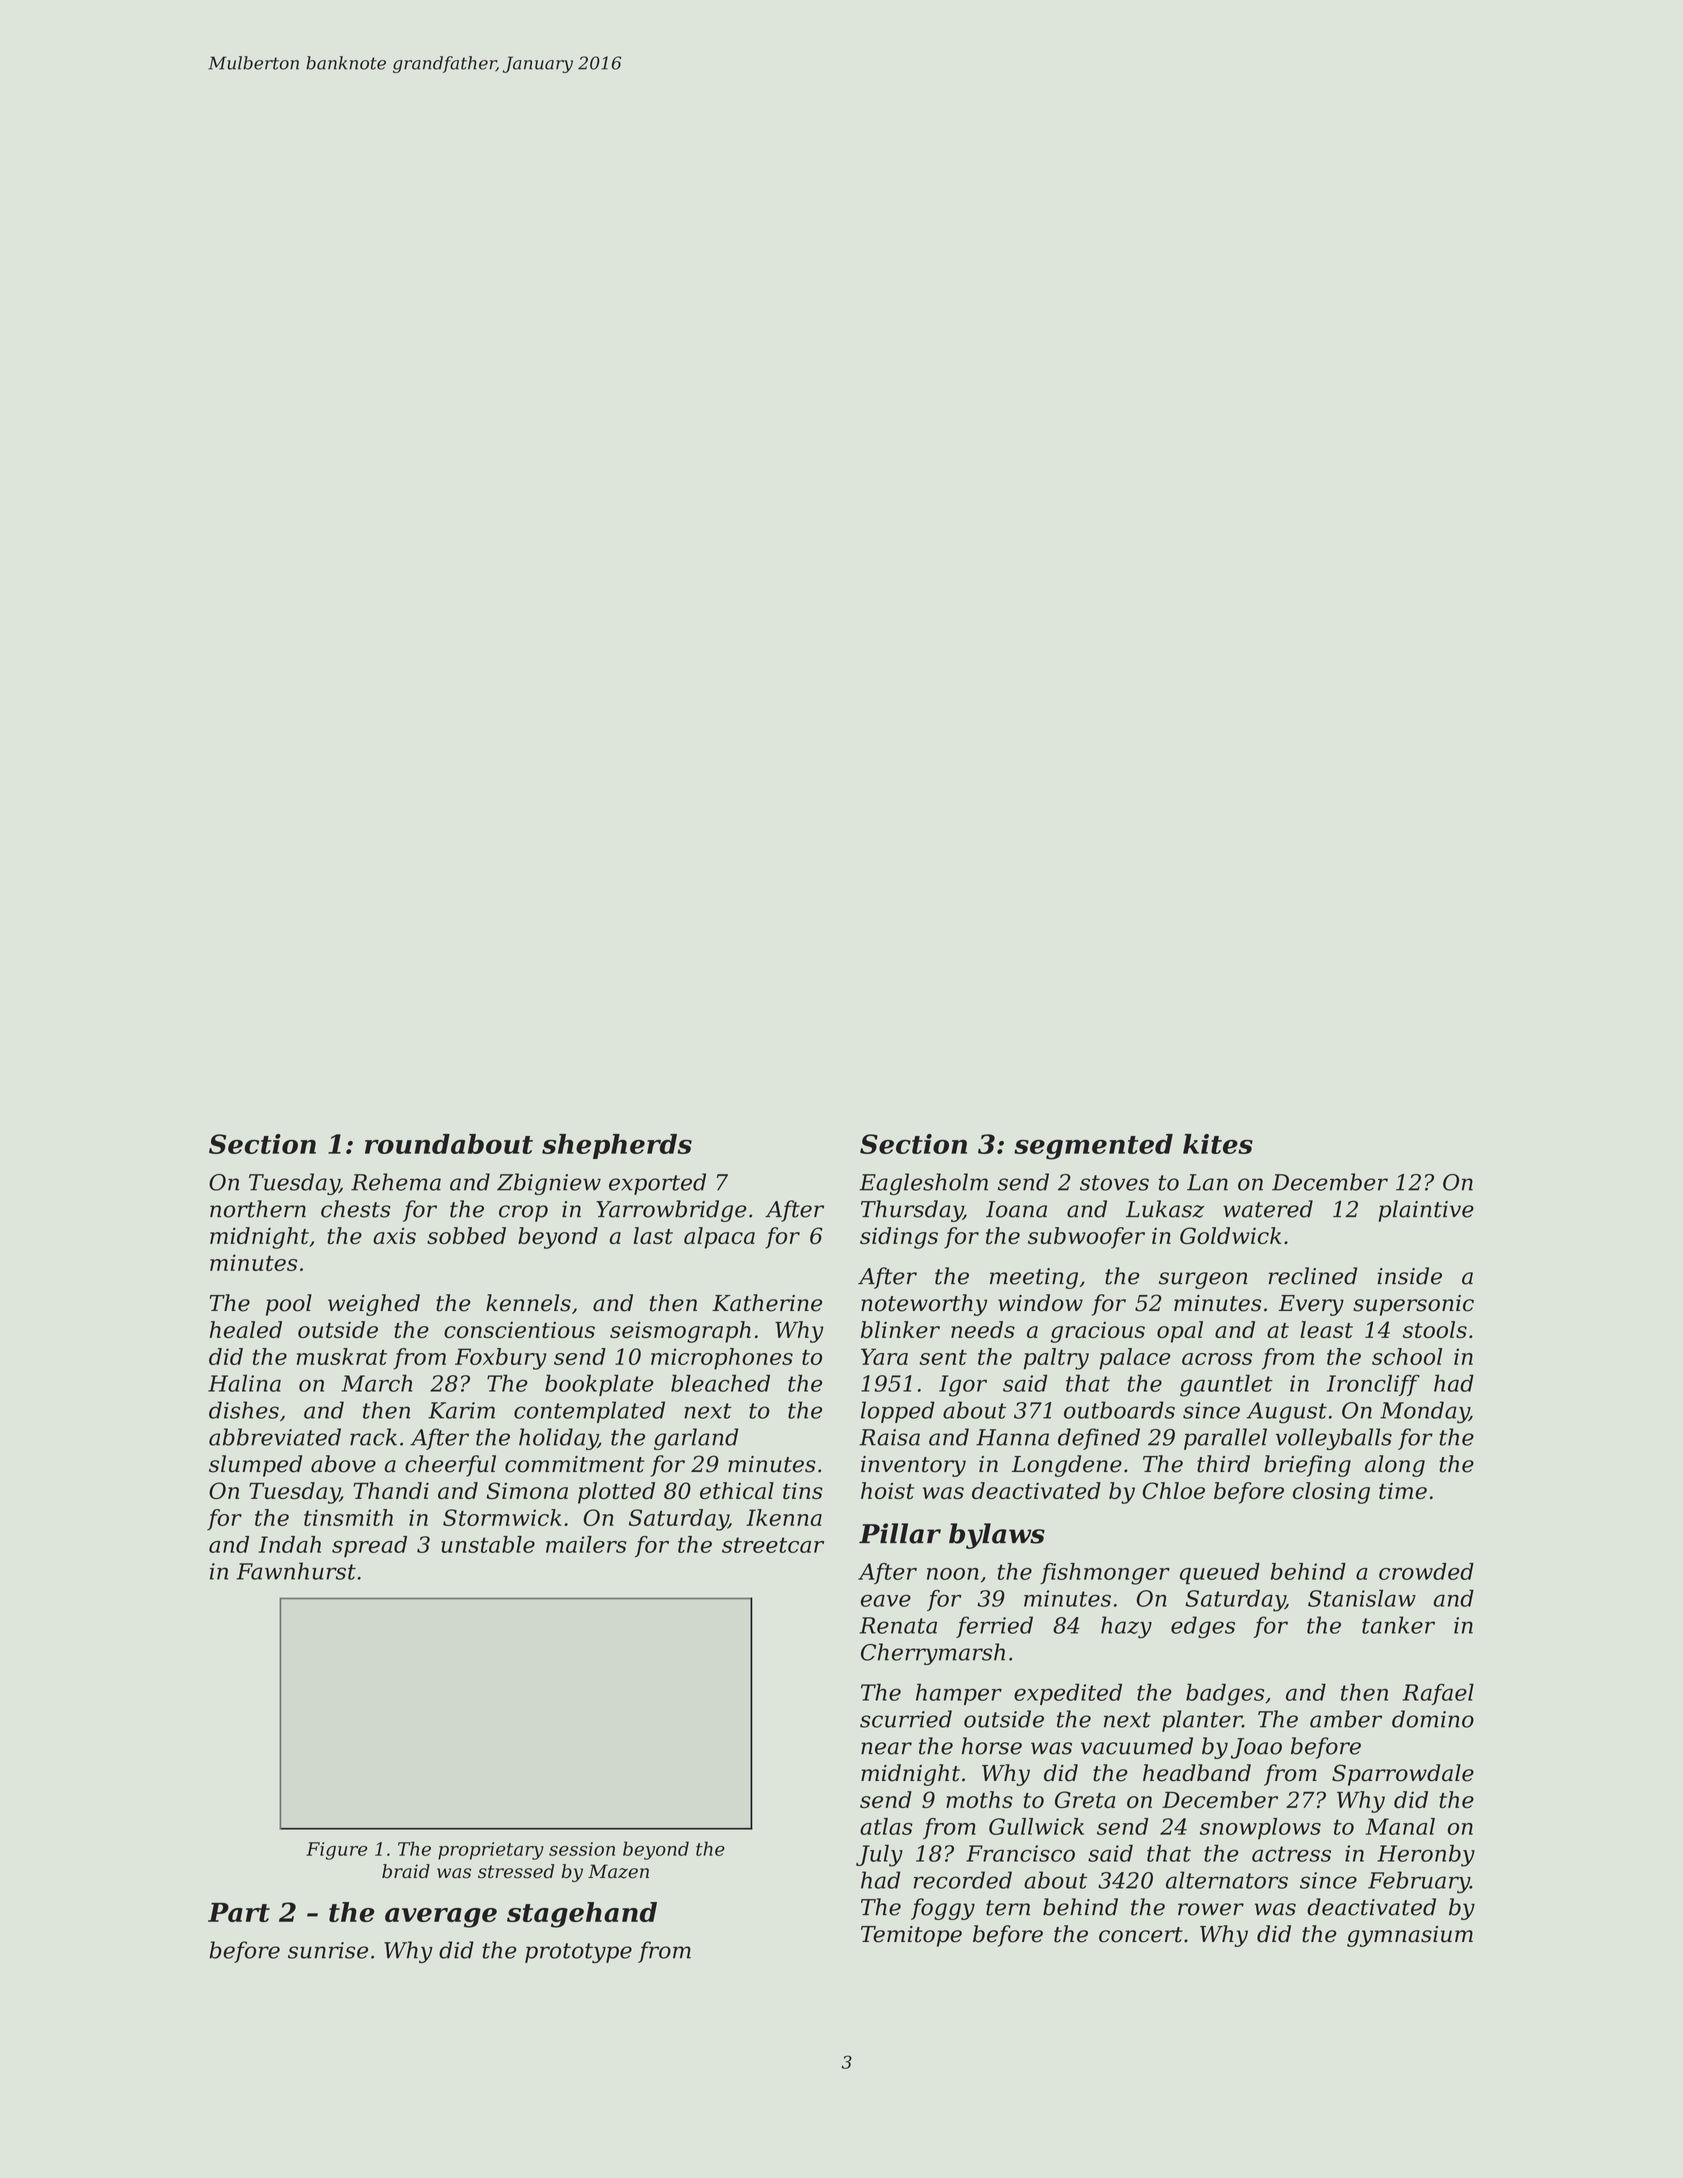  Describe the element at coordinates (450, 1466) in the page. I see `cheerful` at that location.
